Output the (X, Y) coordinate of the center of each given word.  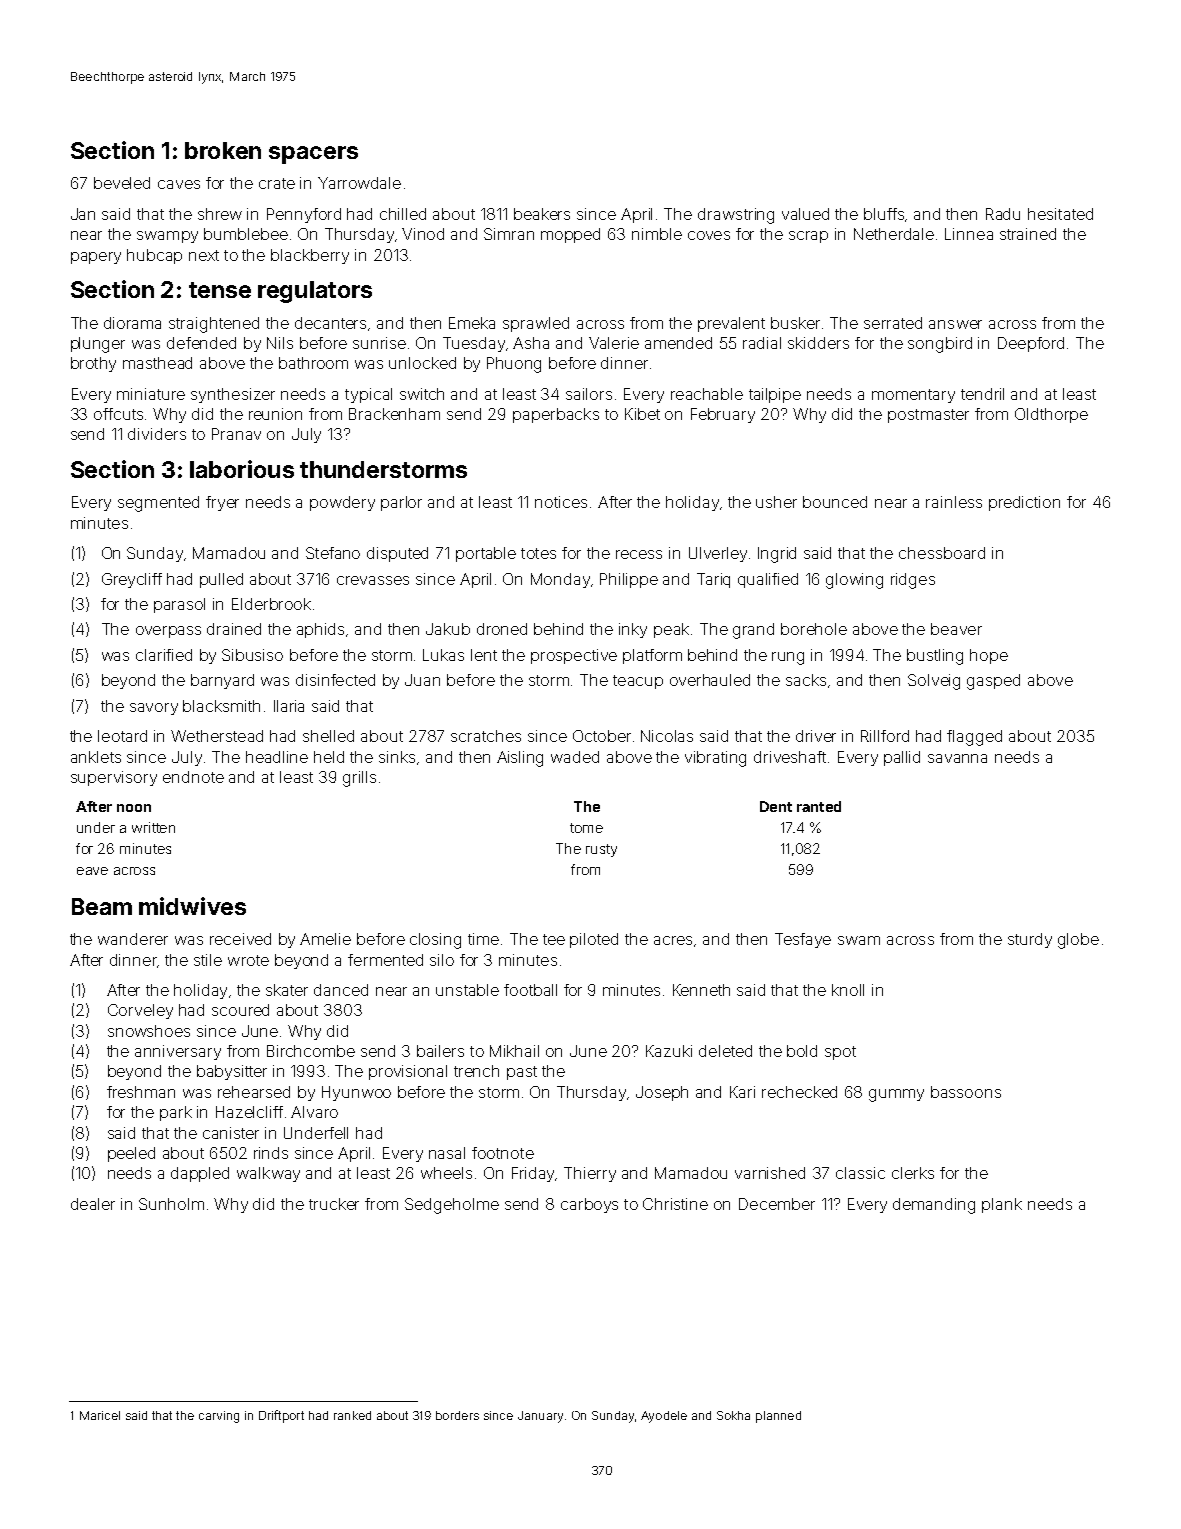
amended (678, 343)
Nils (280, 343)
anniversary (178, 1052)
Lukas (443, 655)
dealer (93, 1204)
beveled (122, 183)
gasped (993, 682)
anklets (96, 757)
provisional (408, 1072)
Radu (1003, 214)
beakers (542, 214)
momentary (913, 396)
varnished (770, 1173)
